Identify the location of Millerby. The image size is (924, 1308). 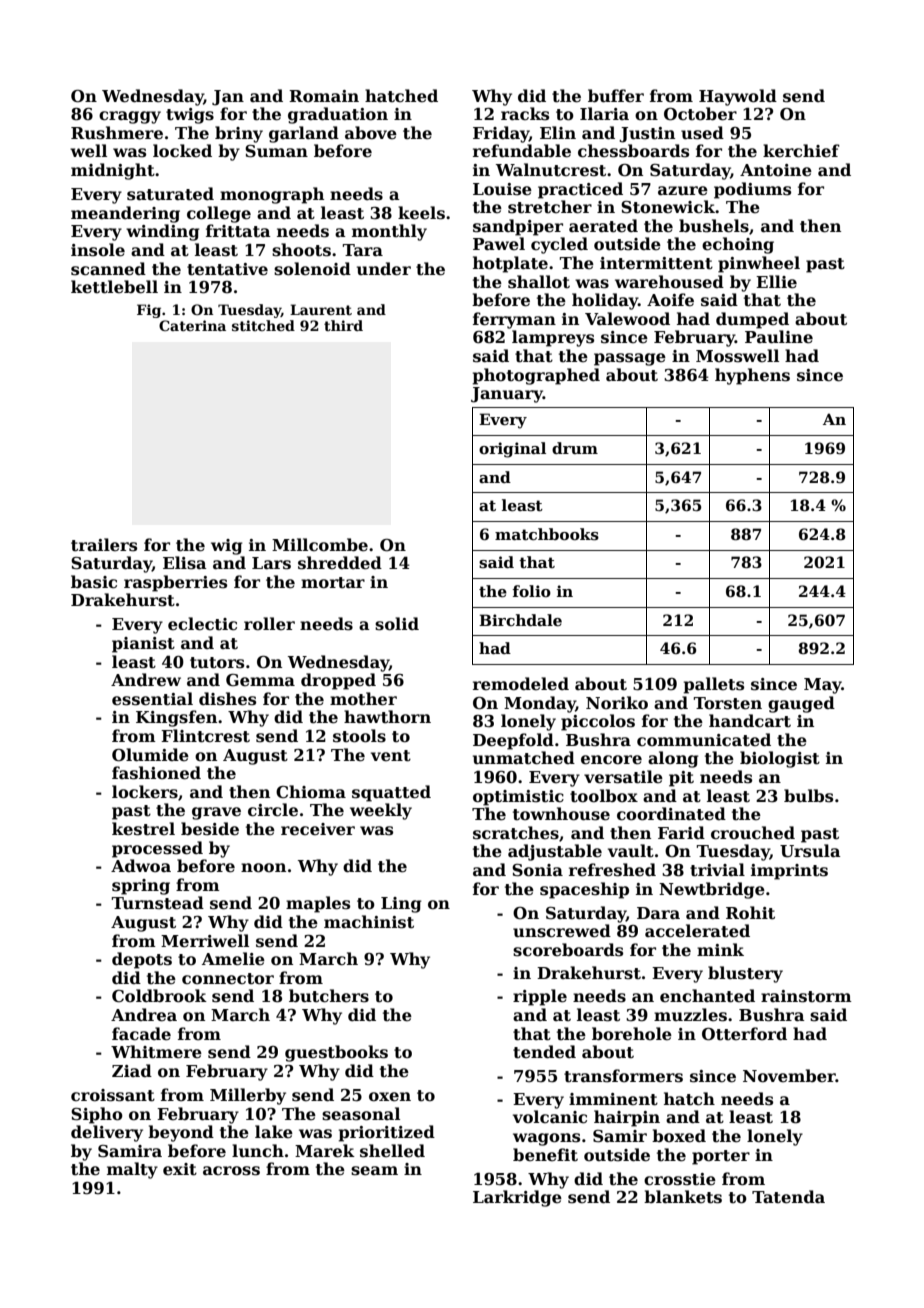
(248, 1096).
